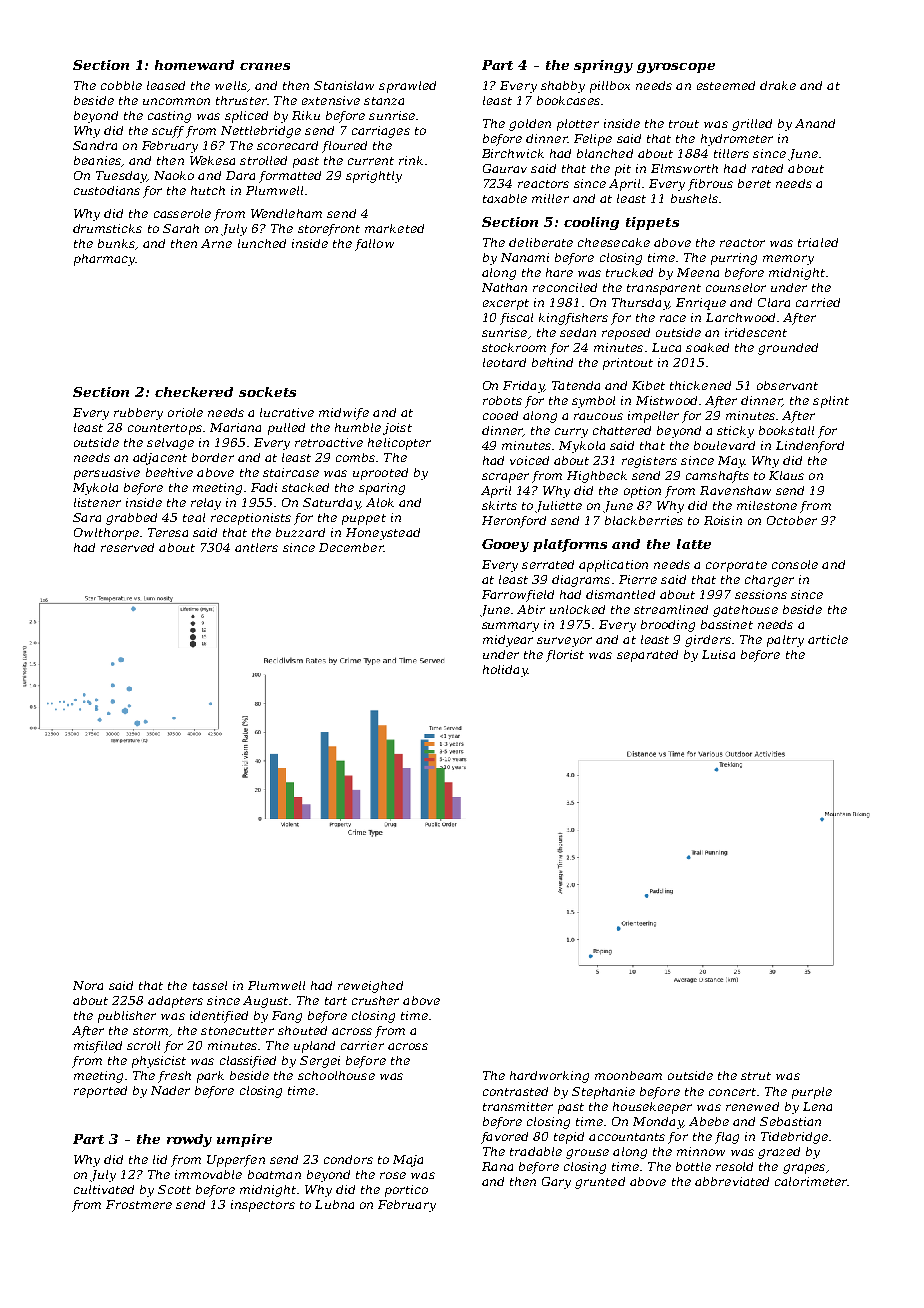 The height and width of the screenshot is (1308, 924). Describe the element at coordinates (786, 475) in the screenshot. I see `Klaus` at that location.
